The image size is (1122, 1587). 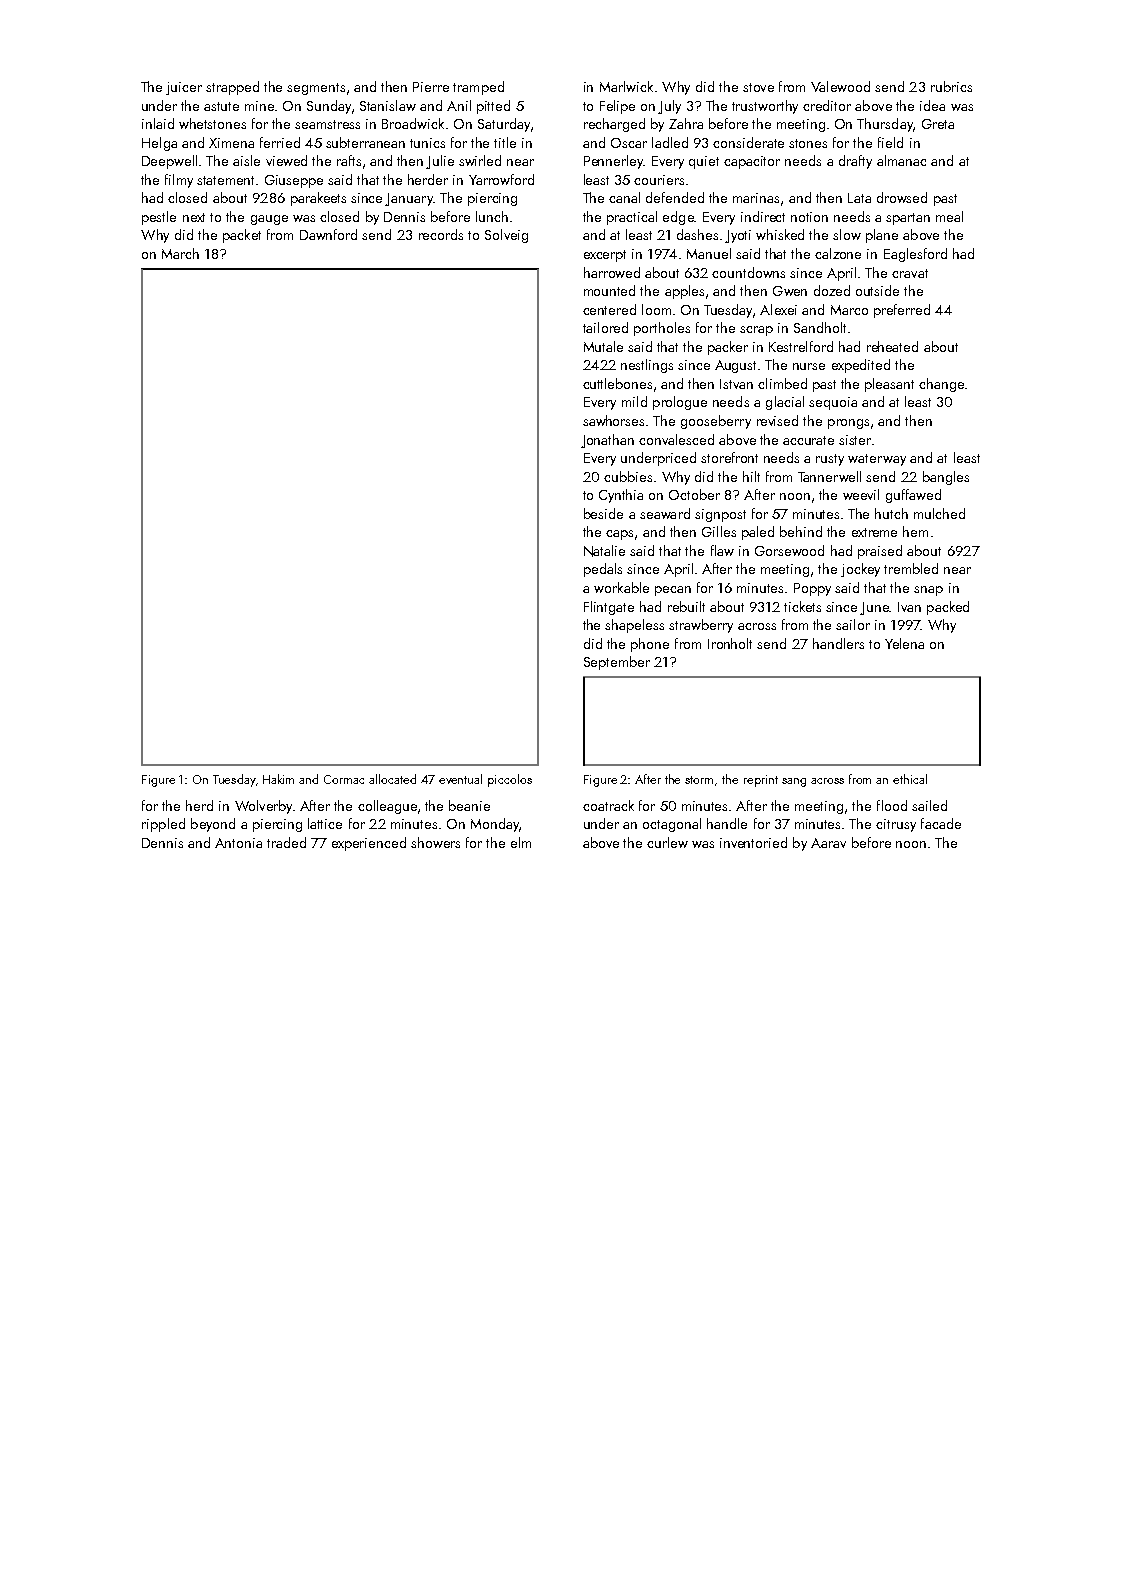 I want to click on curlew, so click(x=667, y=842).
